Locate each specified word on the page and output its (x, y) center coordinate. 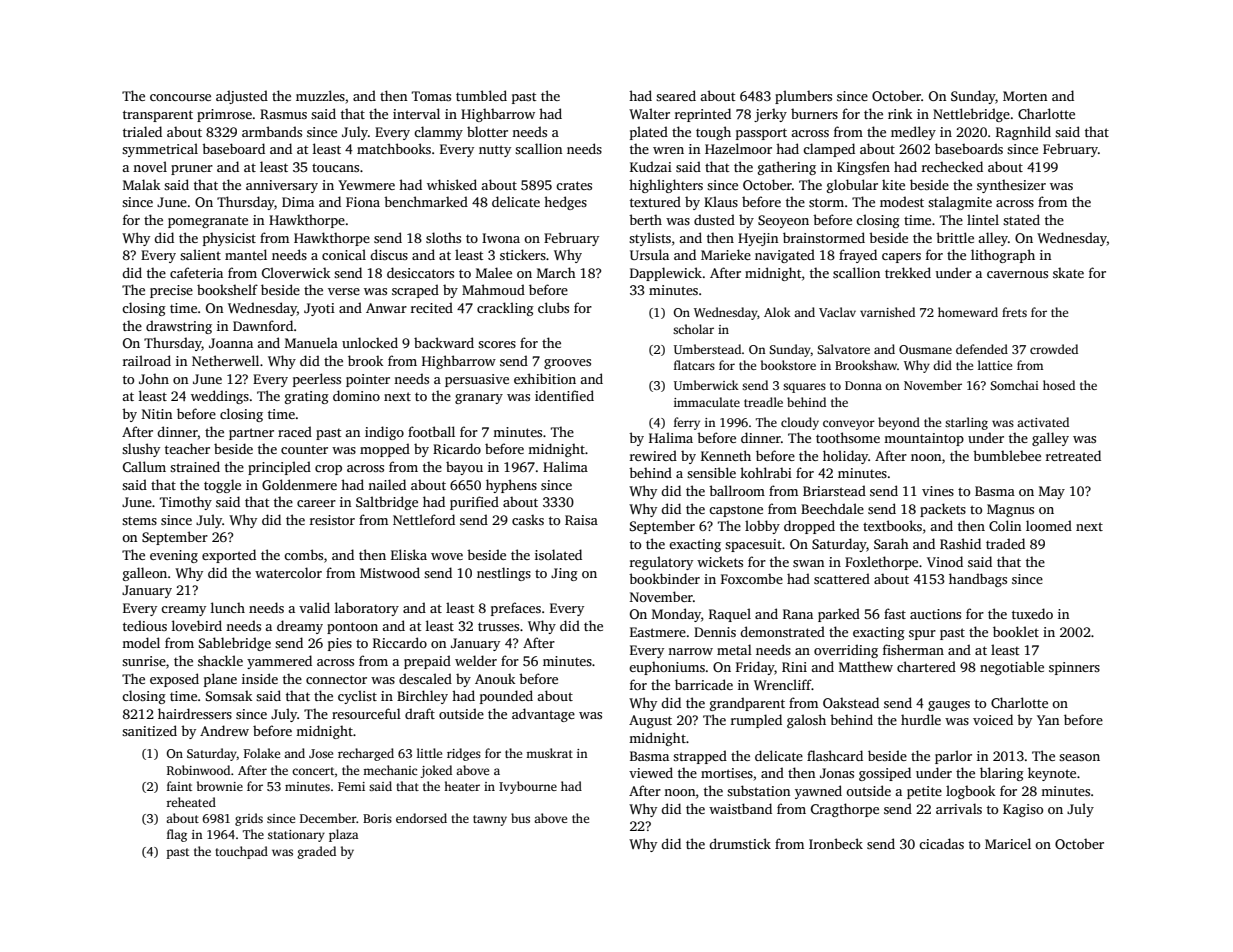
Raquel (730, 615)
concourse (180, 97)
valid (314, 607)
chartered (926, 666)
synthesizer (1011, 186)
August (650, 721)
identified (564, 395)
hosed (1059, 385)
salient (200, 254)
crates (574, 185)
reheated (191, 802)
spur (922, 635)
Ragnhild (1023, 133)
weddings (220, 397)
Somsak (229, 695)
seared (676, 95)
